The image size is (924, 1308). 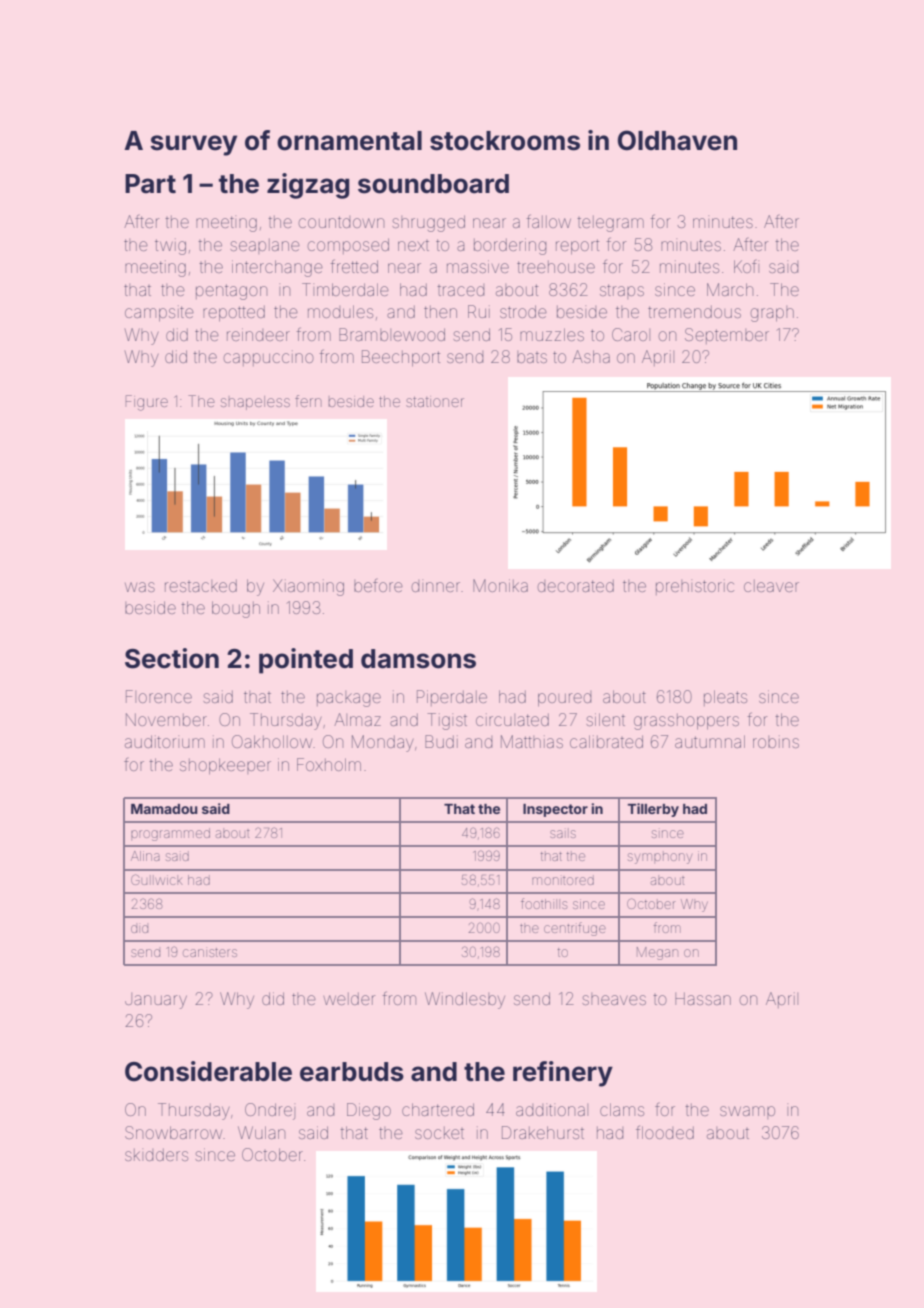 What do you see at coordinates (352, 1072) in the screenshot?
I see `earbuds` at bounding box center [352, 1072].
